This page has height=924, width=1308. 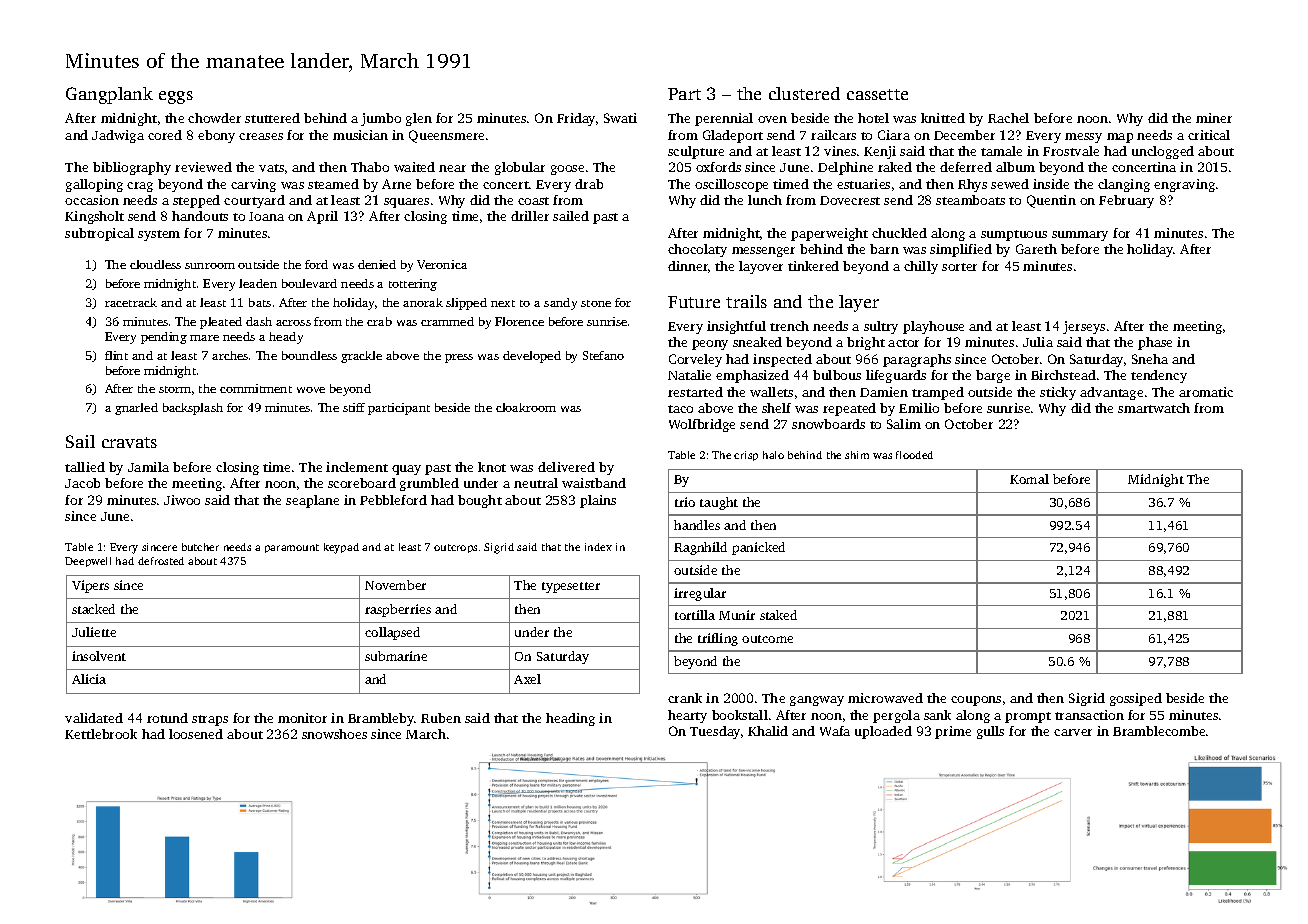 I want to click on plains, so click(x=598, y=501).
